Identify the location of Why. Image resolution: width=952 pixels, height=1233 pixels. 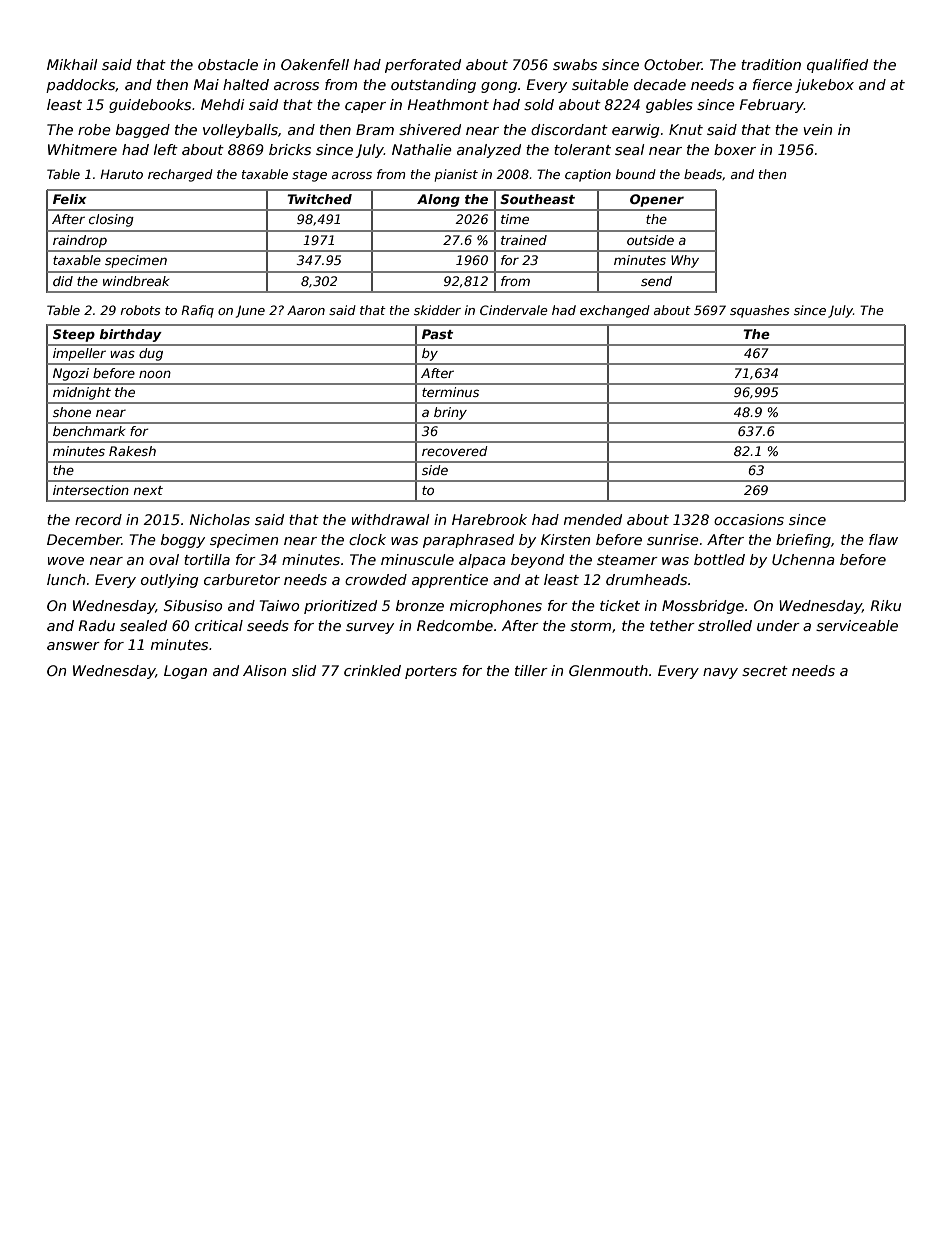
(685, 261).
